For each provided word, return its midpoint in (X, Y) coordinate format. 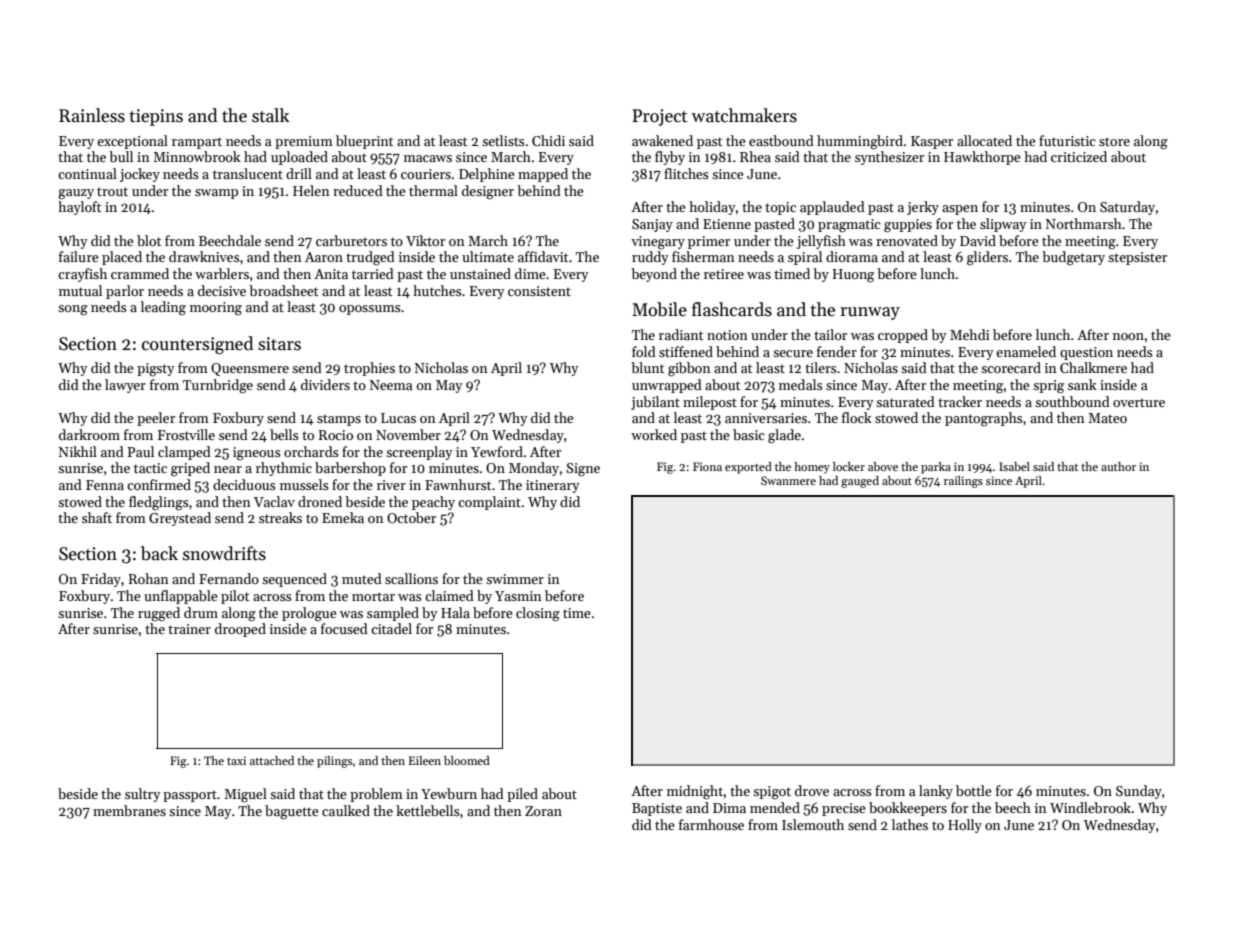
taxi (236, 760)
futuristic (1067, 140)
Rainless (92, 115)
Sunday (1139, 792)
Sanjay (652, 225)
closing (538, 614)
